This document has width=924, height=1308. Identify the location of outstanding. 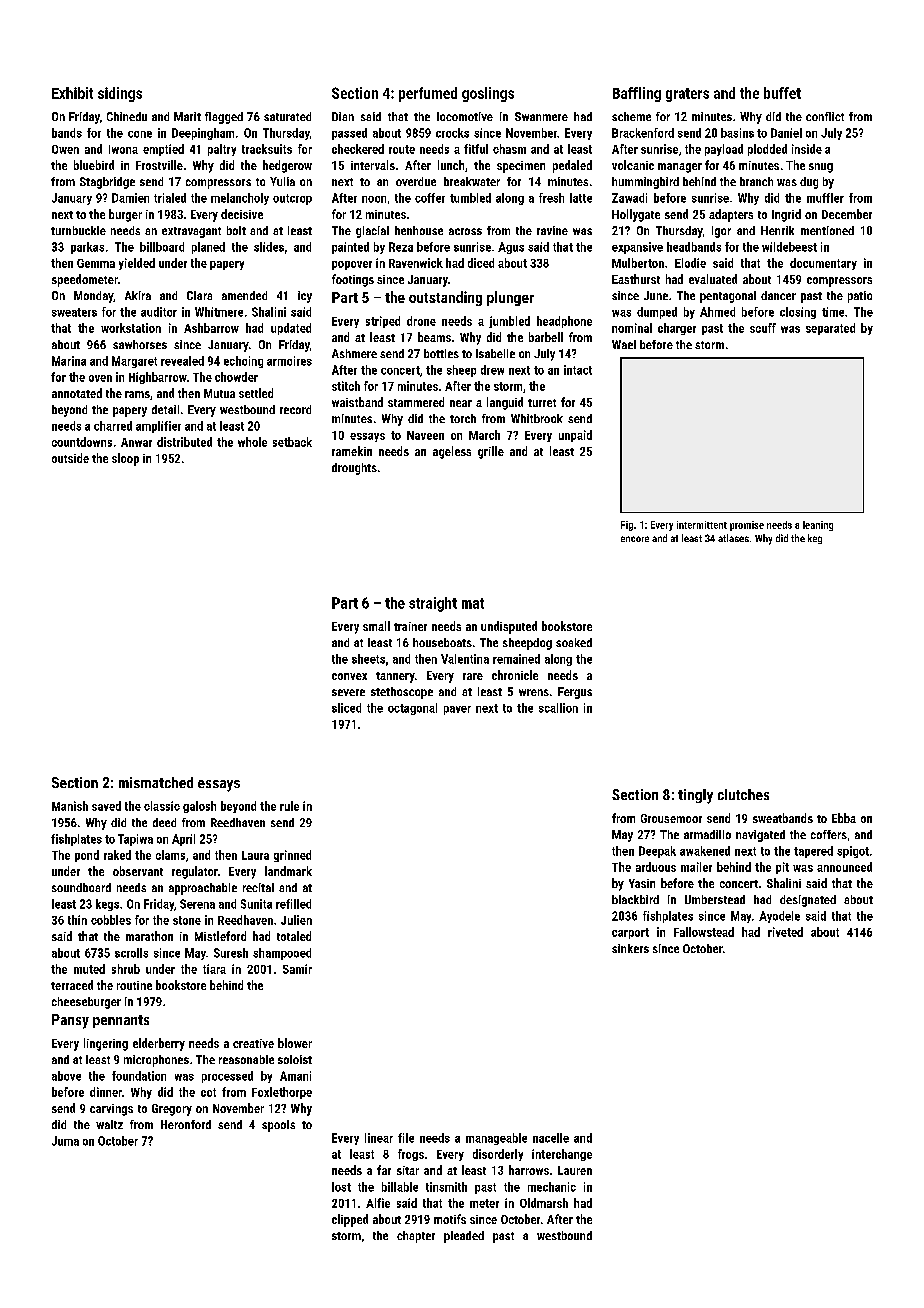
(445, 298).
